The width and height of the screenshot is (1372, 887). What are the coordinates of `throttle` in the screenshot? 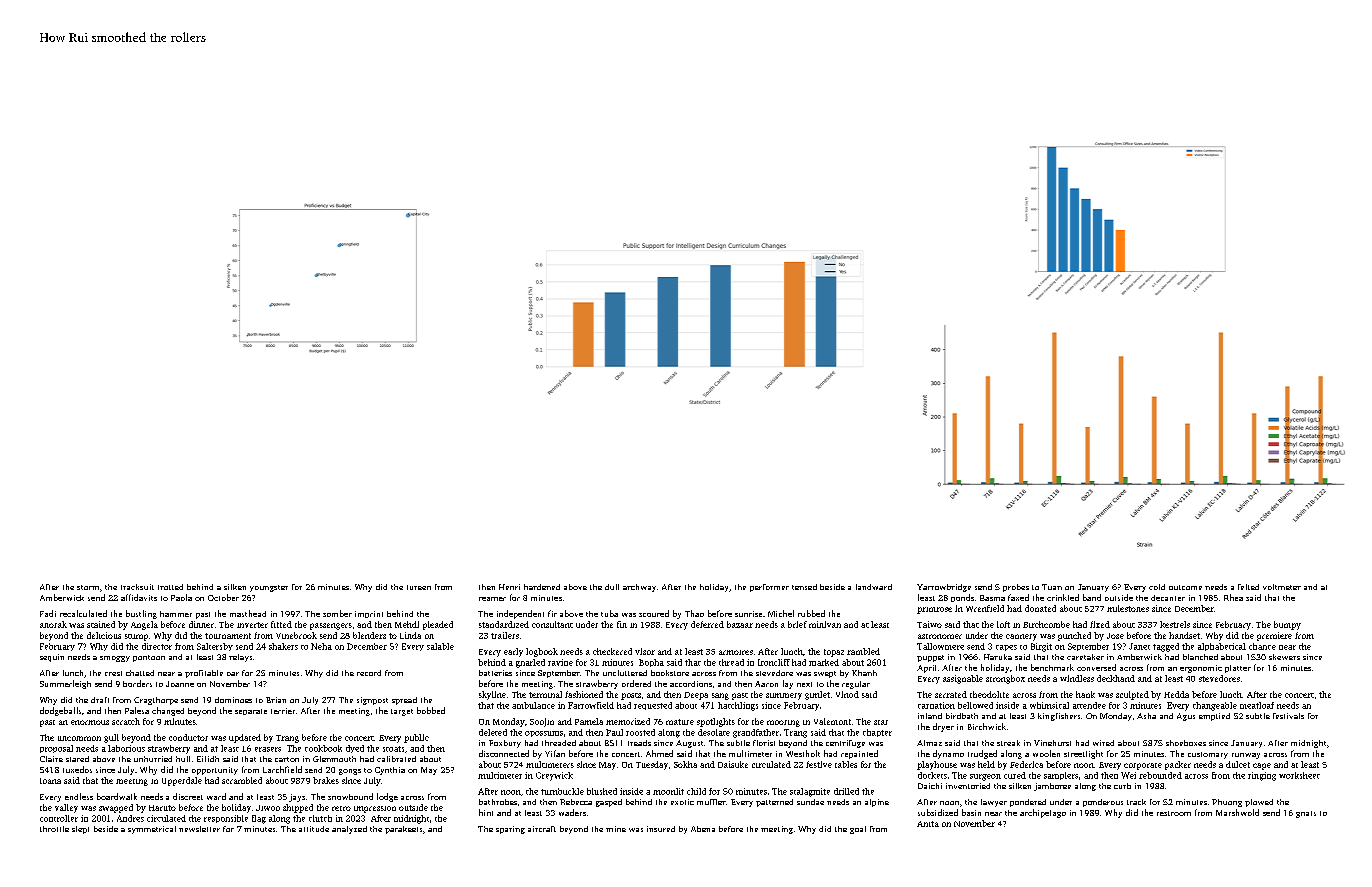 It's located at (54, 829).
